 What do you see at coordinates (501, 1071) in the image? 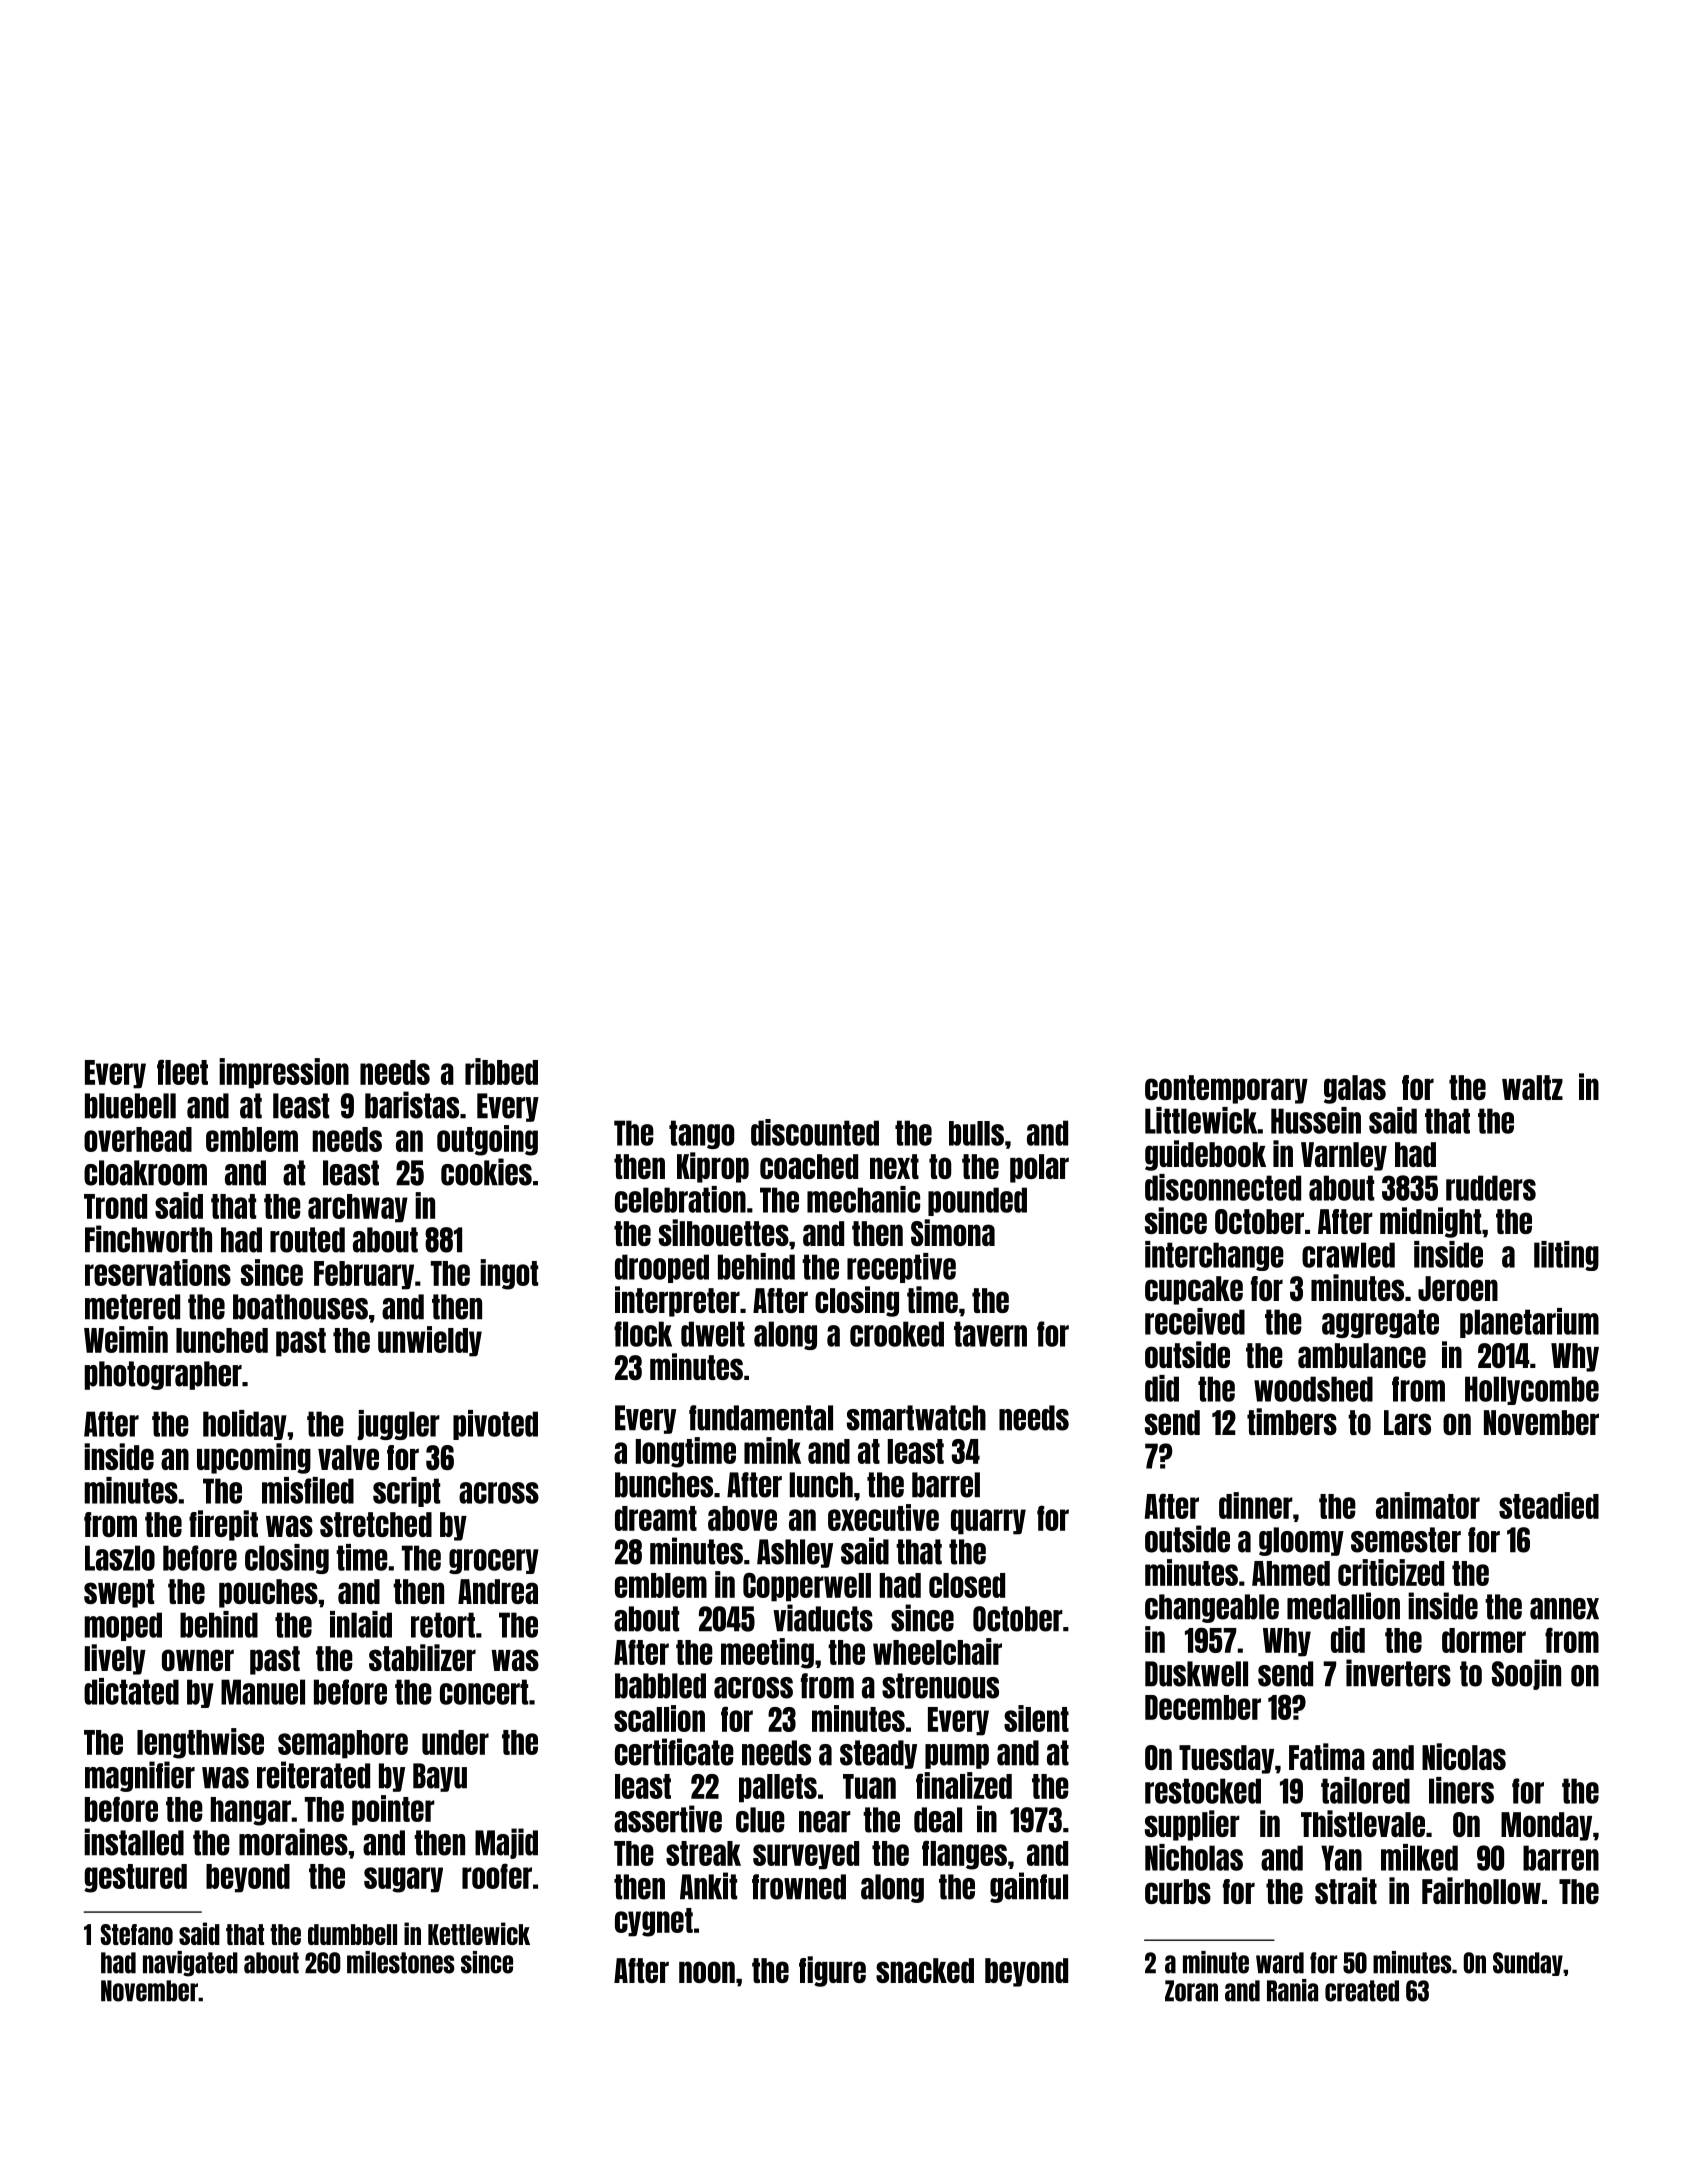
I see `ribbed` at bounding box center [501, 1071].
